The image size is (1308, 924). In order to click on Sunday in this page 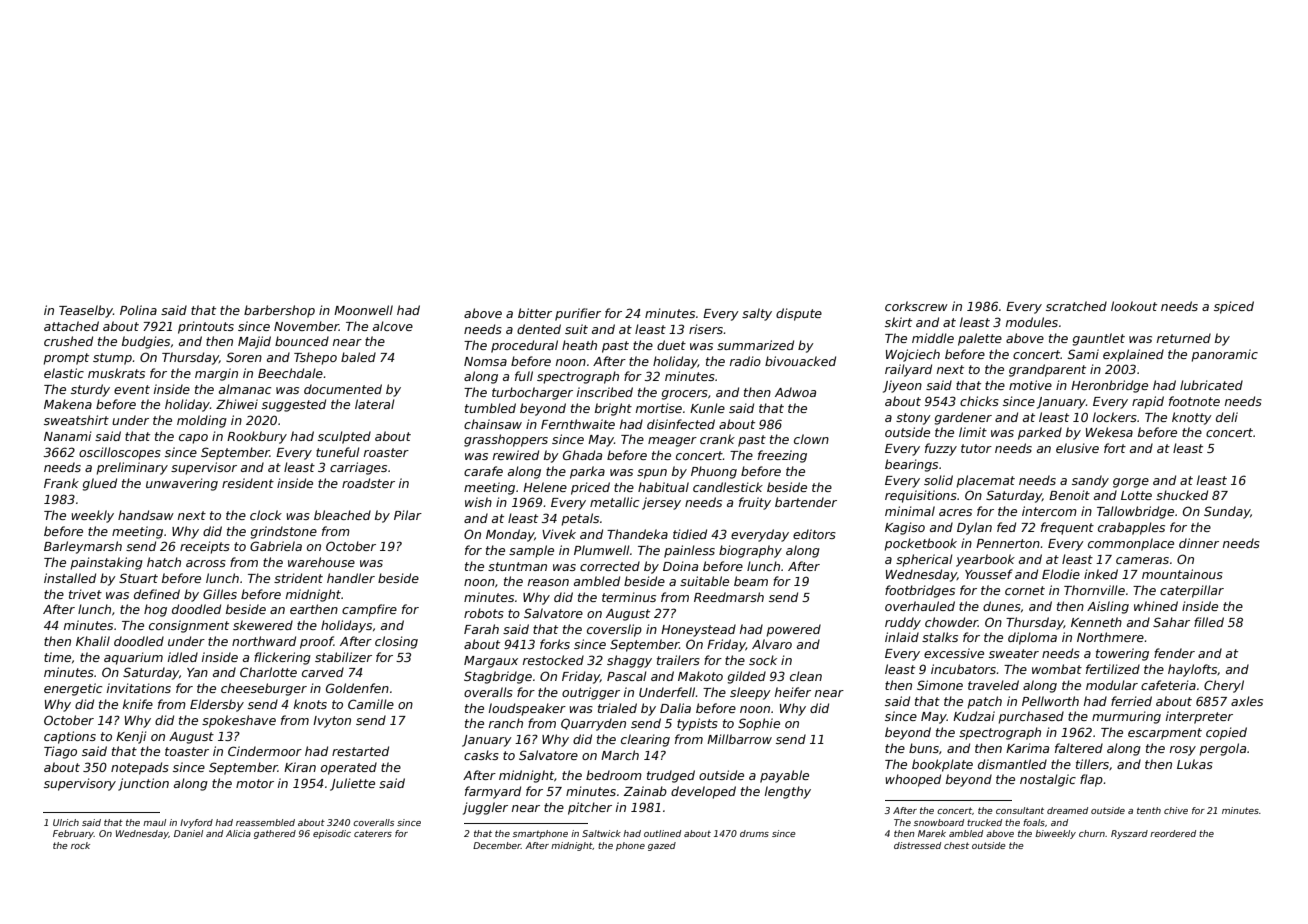, I will do `click(1227, 512)`.
